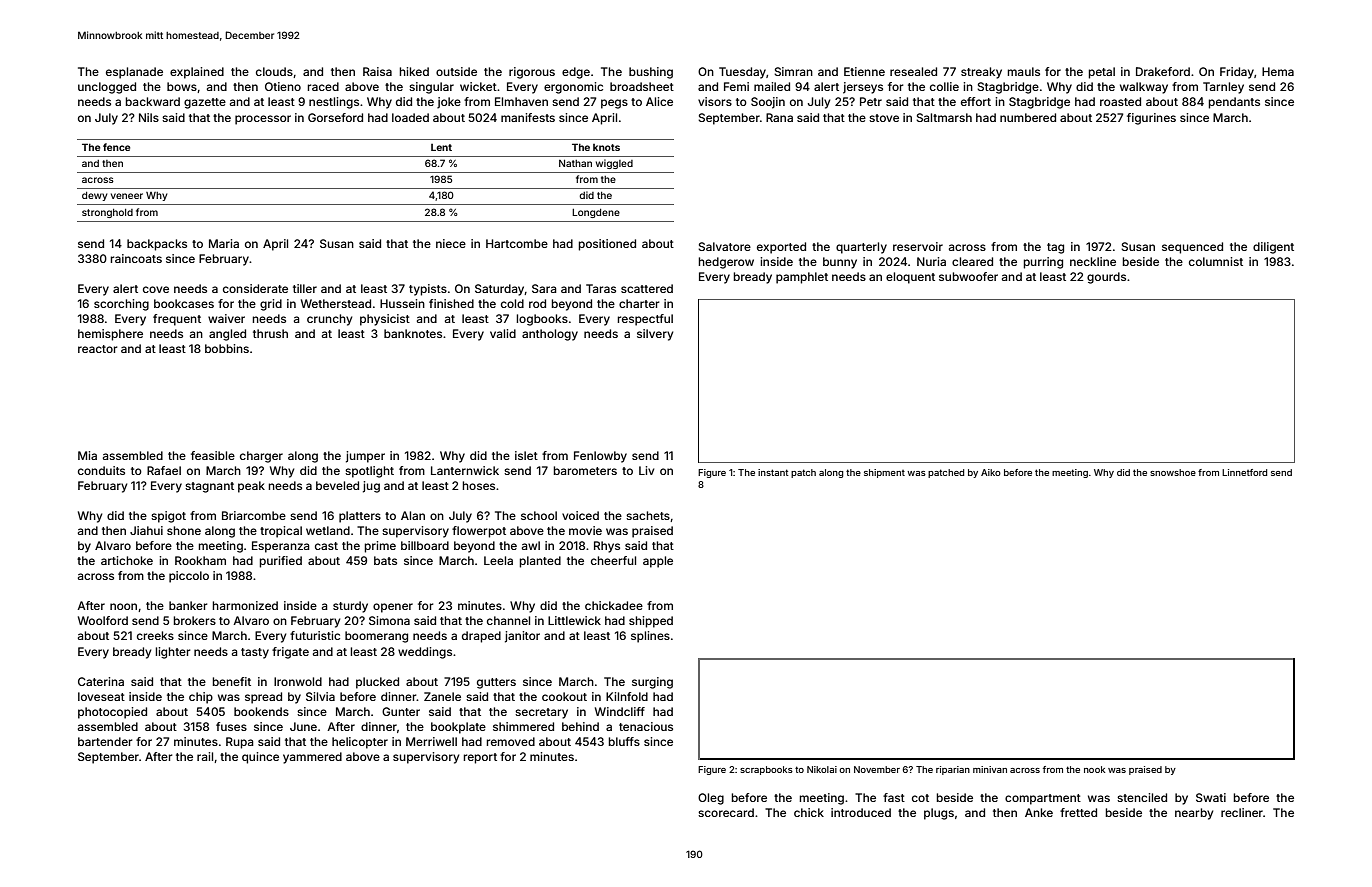 This screenshot has height=887, width=1372. I want to click on stove, so click(884, 118).
